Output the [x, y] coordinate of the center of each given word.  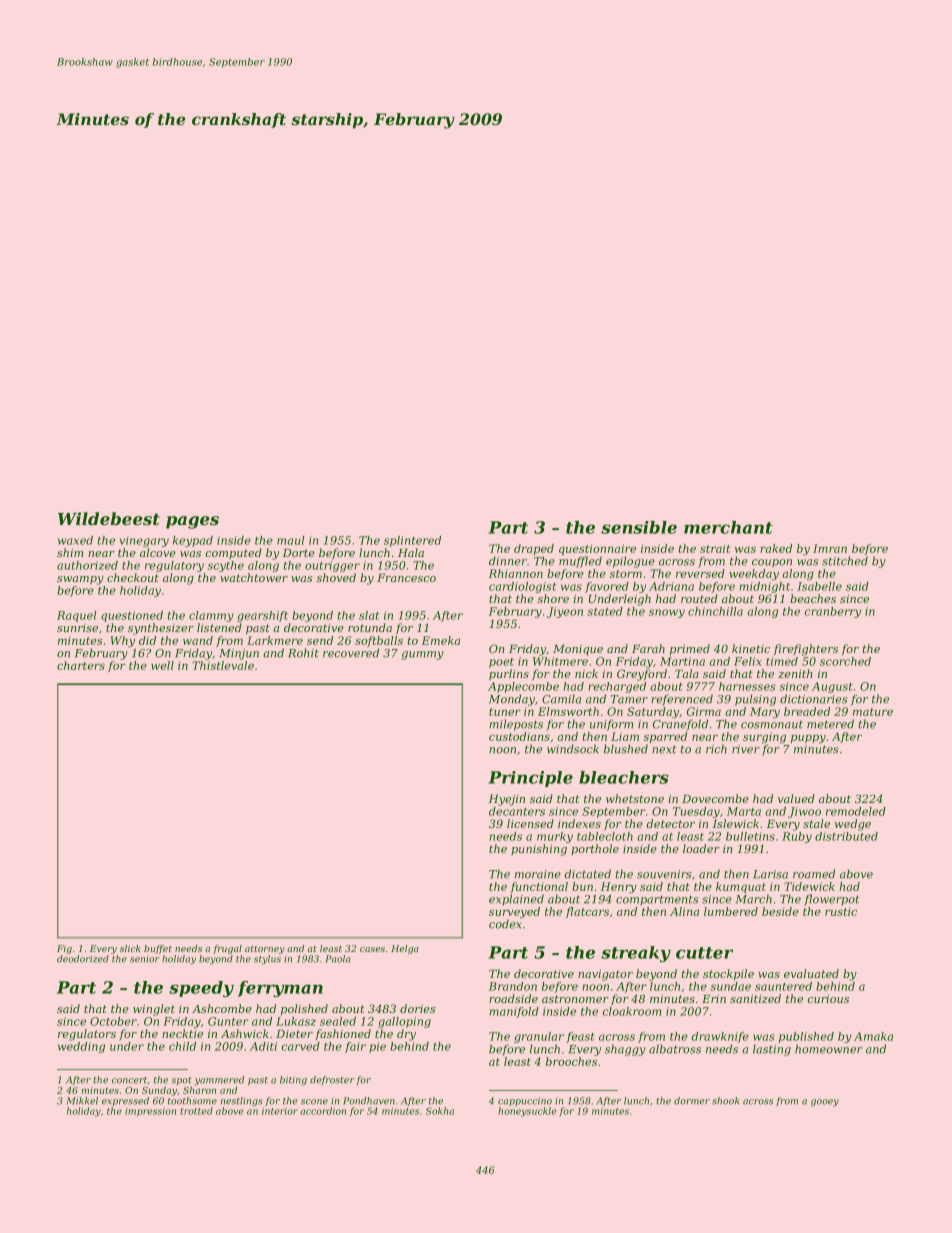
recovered [351, 653]
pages [192, 522]
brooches [571, 1061]
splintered [412, 541]
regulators [87, 1035]
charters [81, 665]
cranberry [833, 612]
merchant [728, 527]
